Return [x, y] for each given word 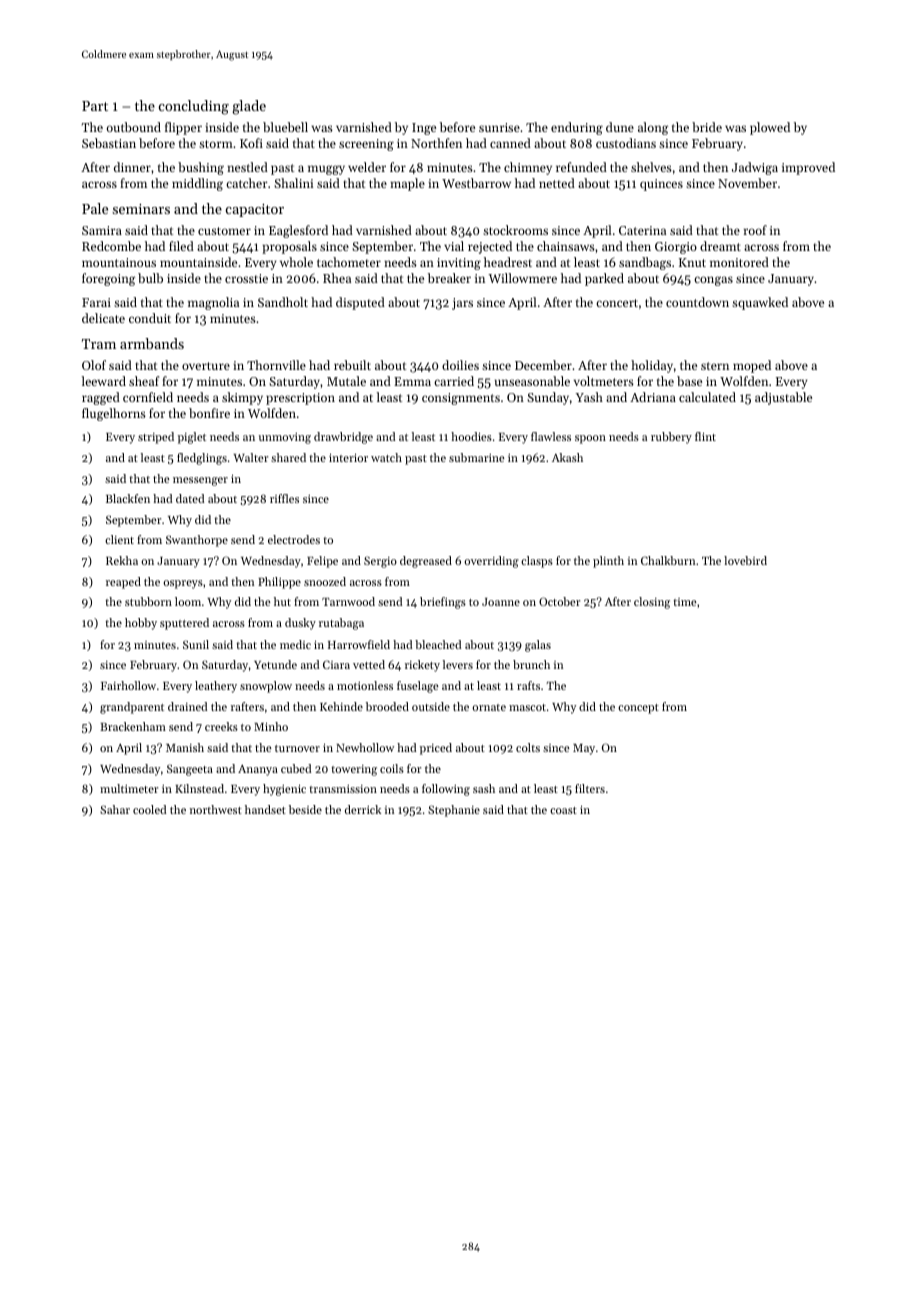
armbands [152, 343]
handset [265, 809]
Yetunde [275, 664]
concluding [194, 107]
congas [713, 281]
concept [638, 709]
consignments [461, 399]
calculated [707, 397]
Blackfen [128, 498]
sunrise [499, 127]
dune [620, 127]
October [559, 601]
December [543, 365]
